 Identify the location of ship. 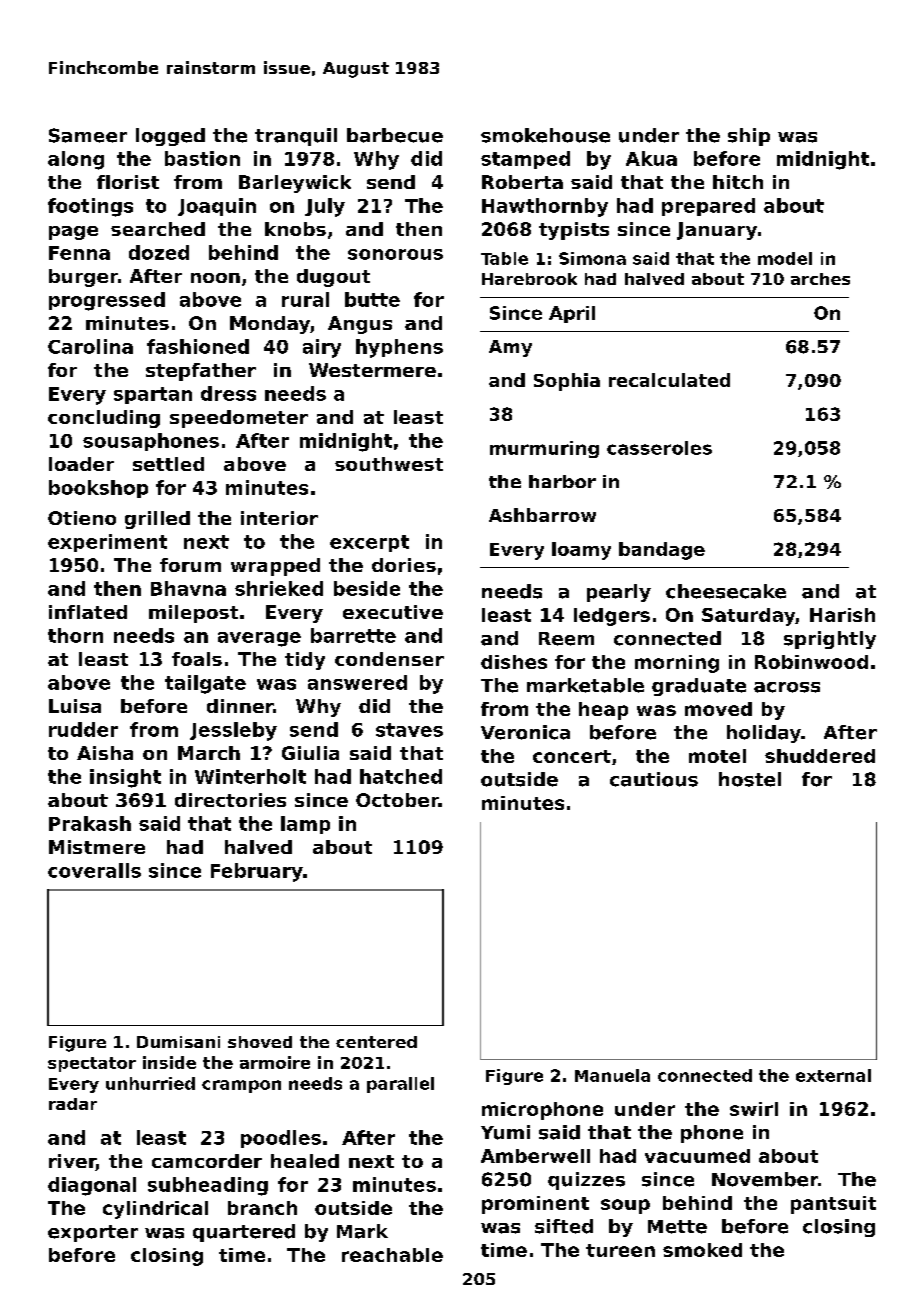
(749, 137).
